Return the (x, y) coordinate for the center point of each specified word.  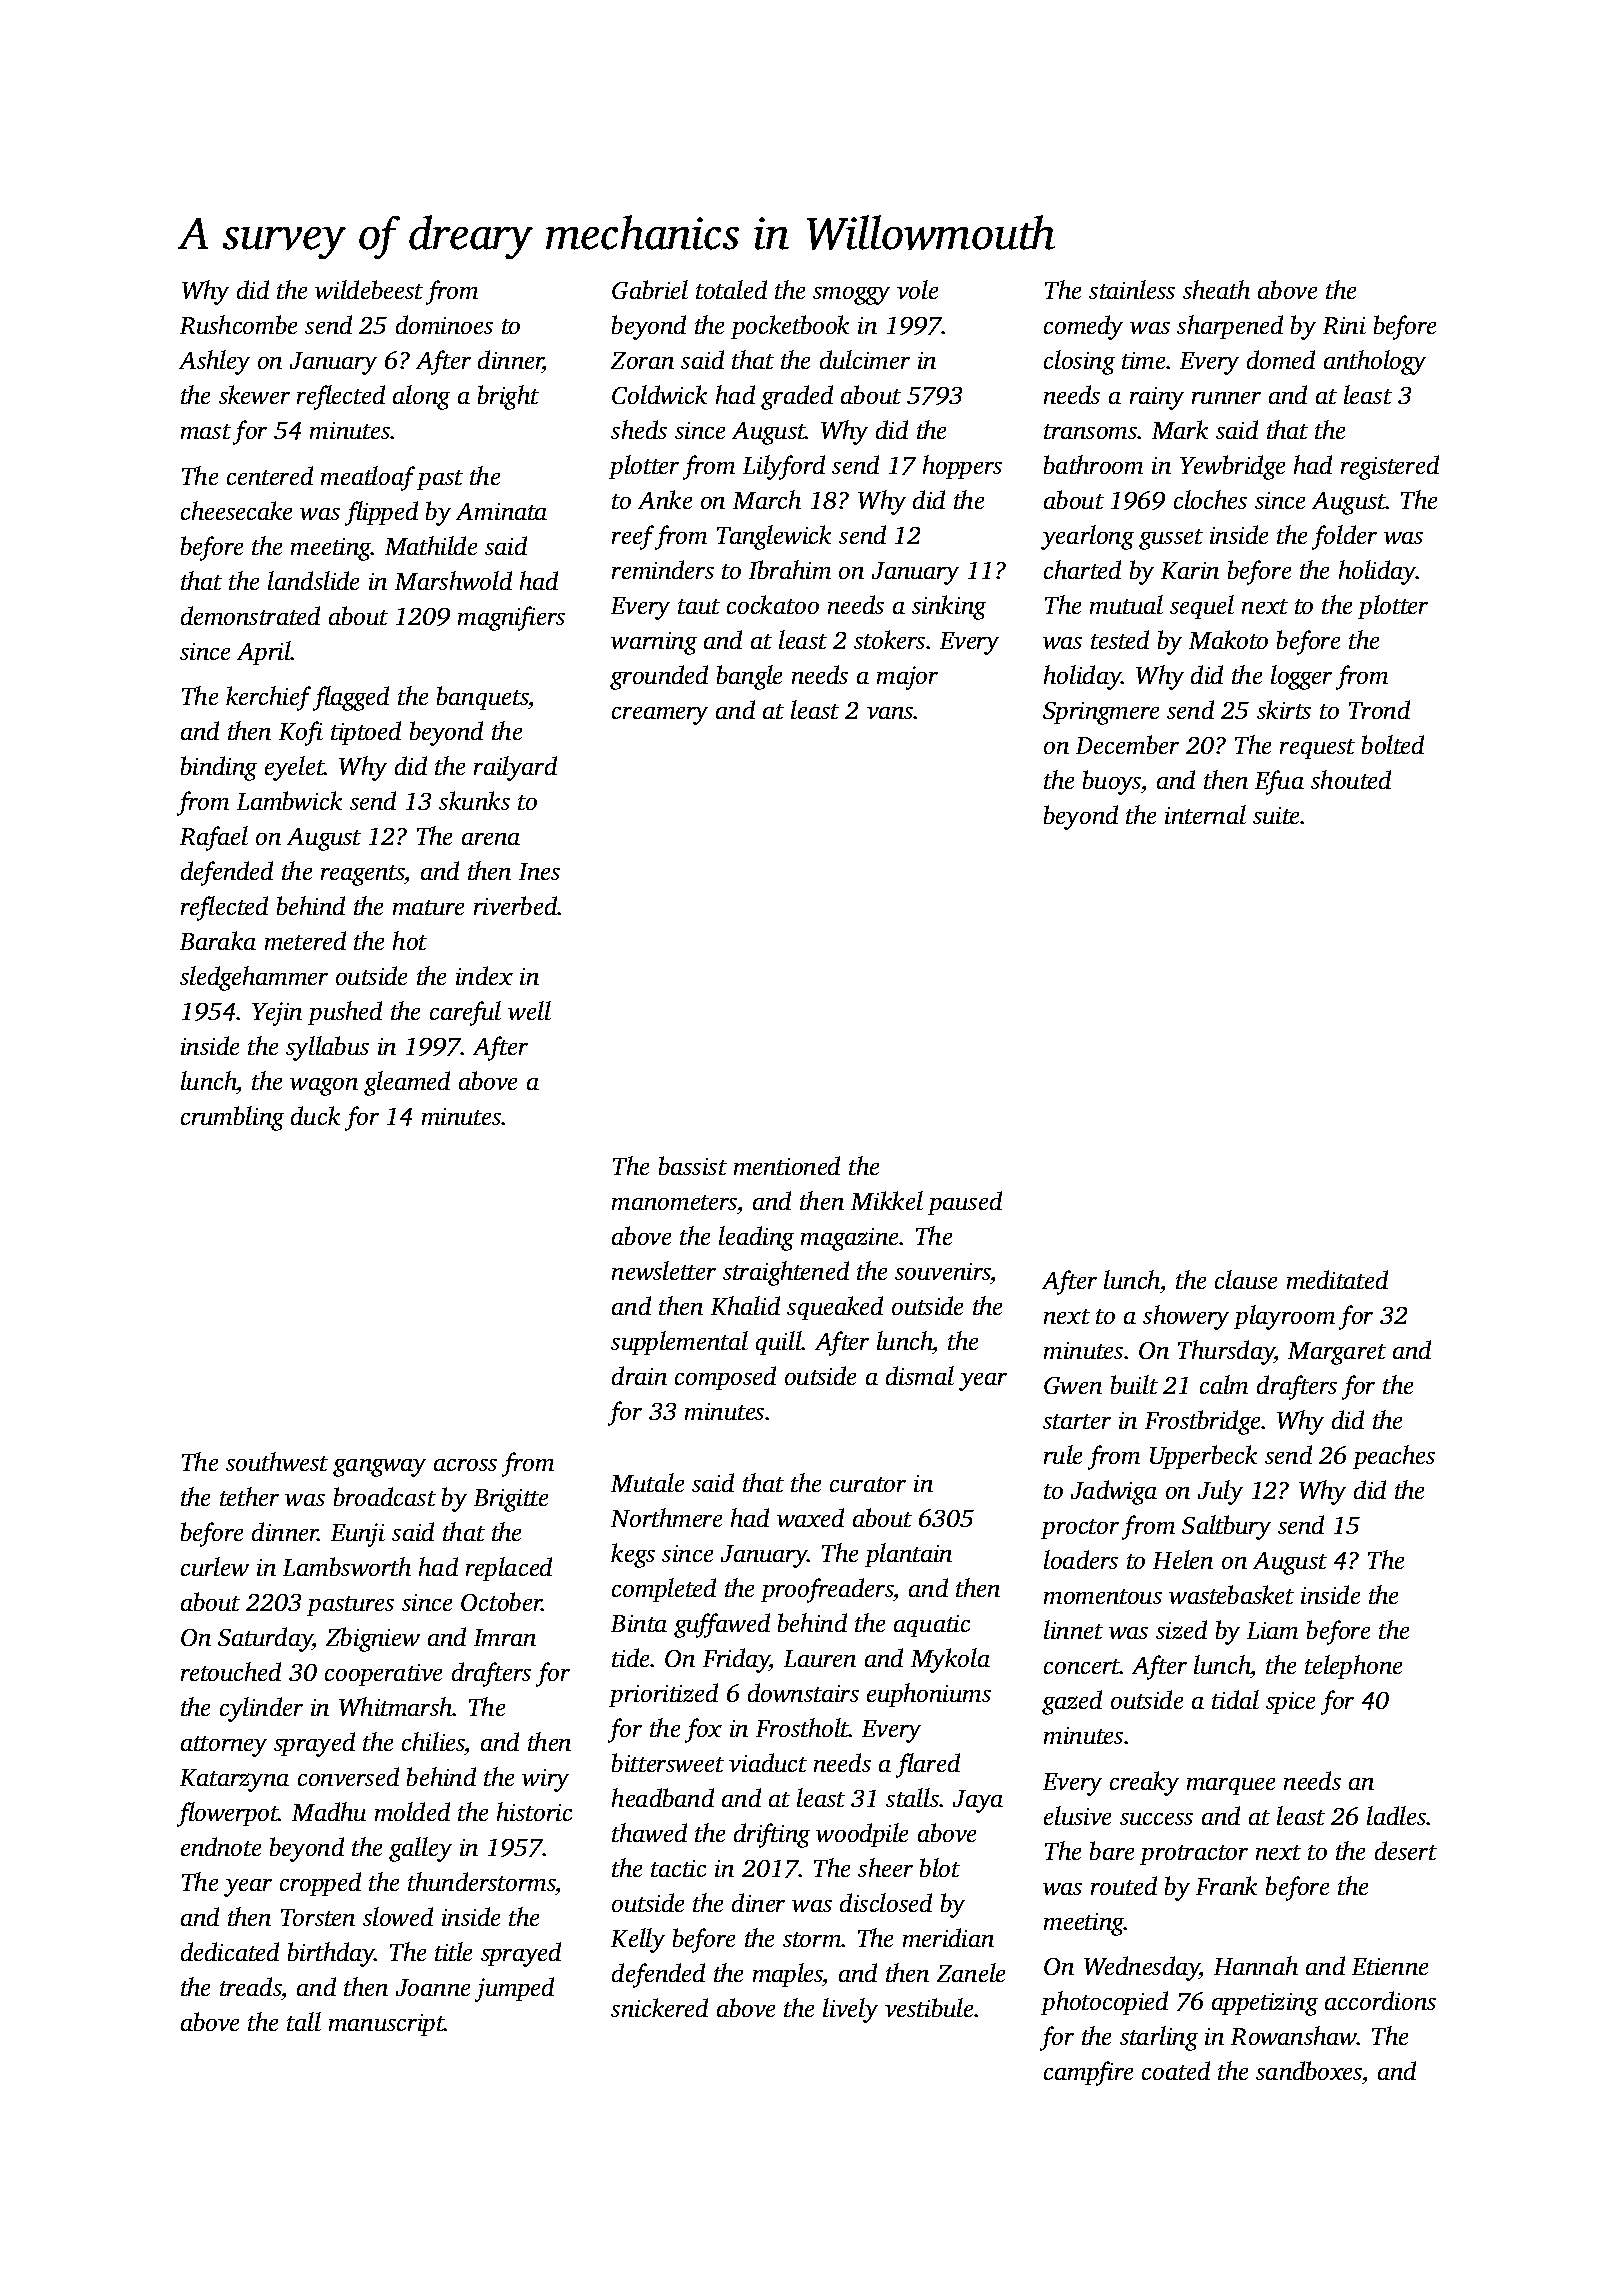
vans (890, 713)
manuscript (387, 2025)
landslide (313, 580)
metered (305, 940)
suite (1277, 815)
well (529, 1010)
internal (1205, 814)
